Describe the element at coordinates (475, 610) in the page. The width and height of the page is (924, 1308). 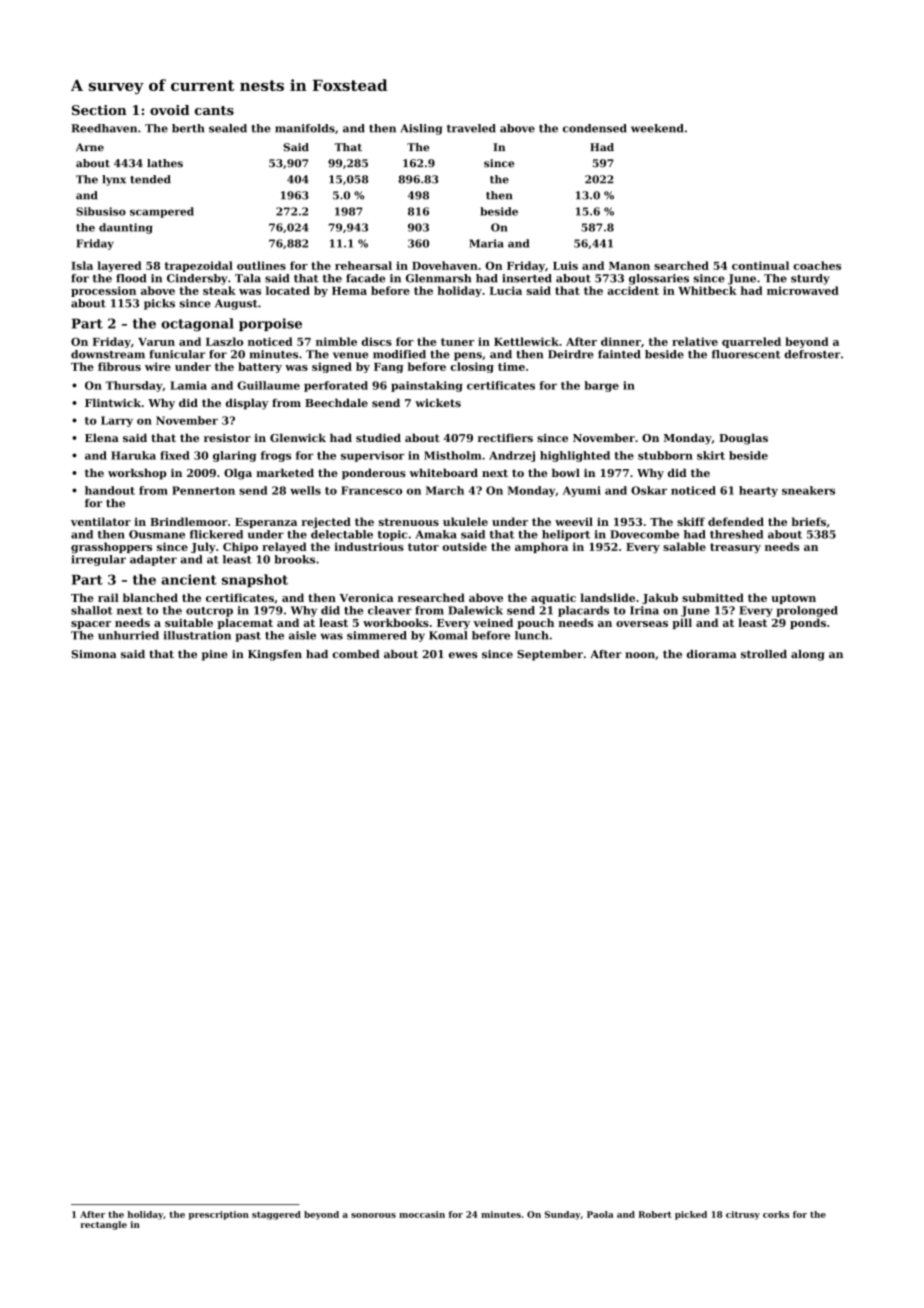
I see `Dalewick` at that location.
